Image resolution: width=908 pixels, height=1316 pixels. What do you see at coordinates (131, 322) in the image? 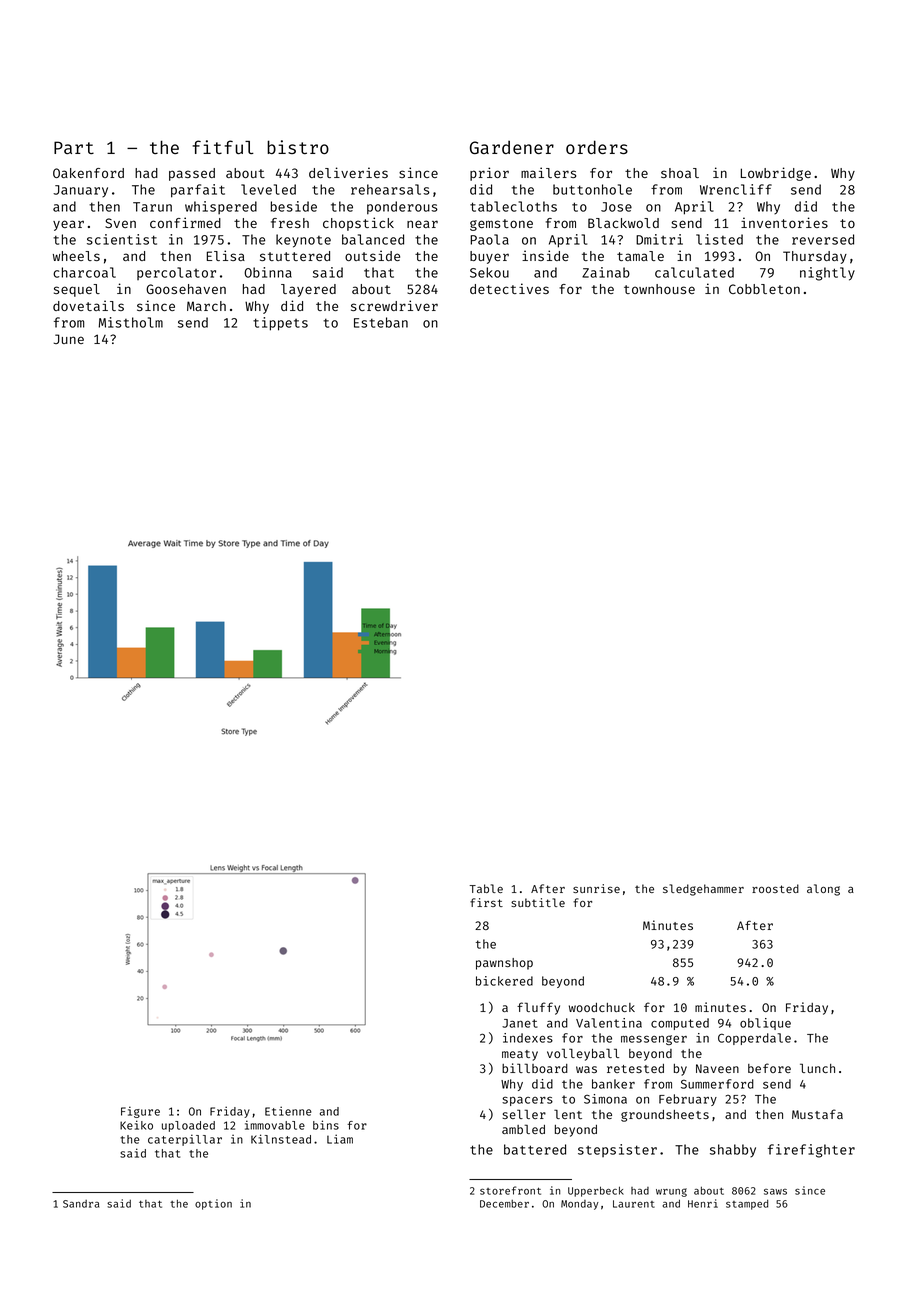
I see `Mistholm` at bounding box center [131, 322].
